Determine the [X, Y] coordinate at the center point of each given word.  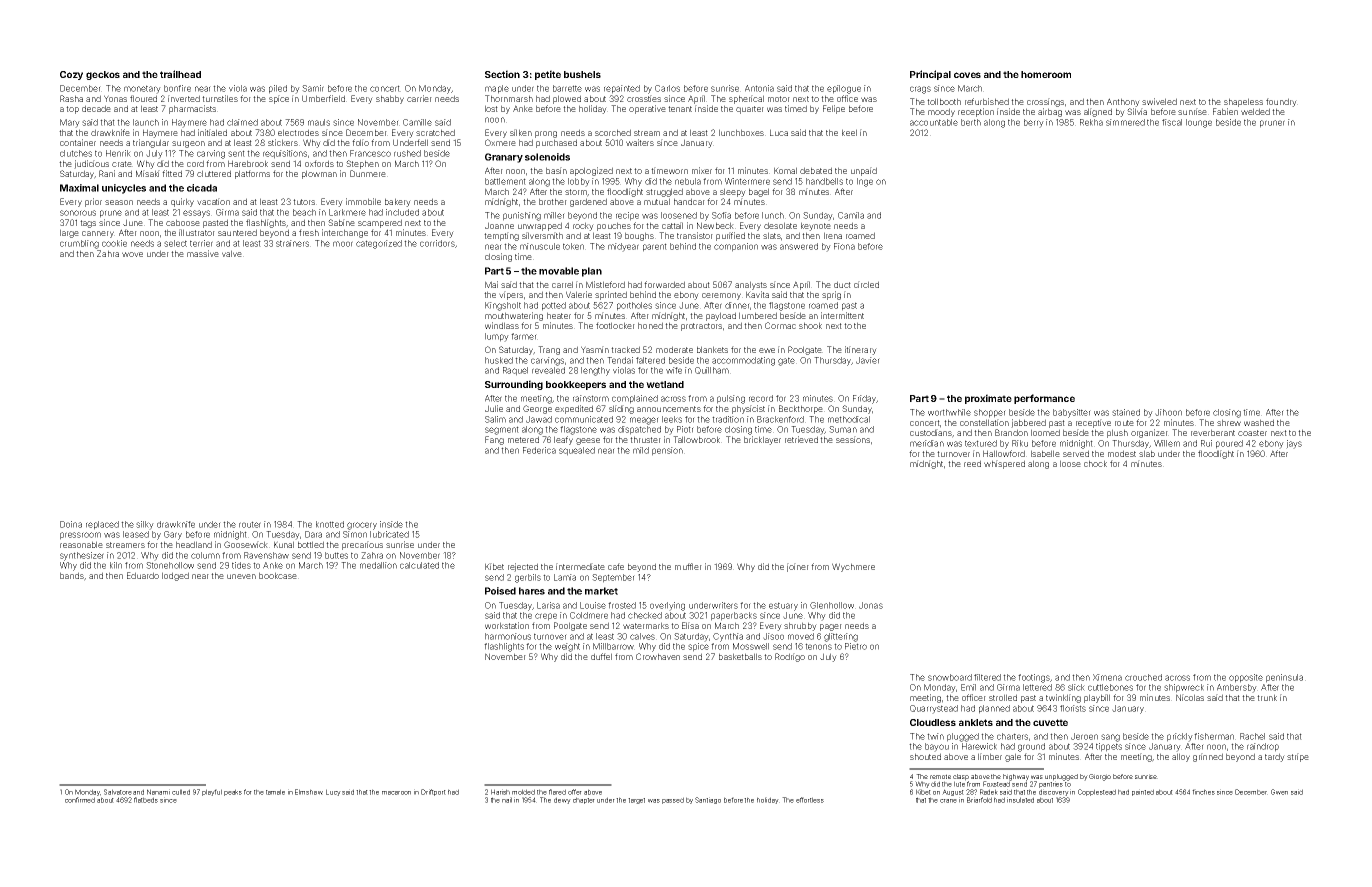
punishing [522, 216]
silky [145, 525]
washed [1259, 422]
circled [866, 284]
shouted [925, 756]
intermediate [580, 566]
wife [674, 370]
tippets [1109, 747]
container [78, 142]
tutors [304, 202]
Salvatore [118, 792]
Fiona [844, 246]
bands [72, 575]
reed [972, 463]
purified [730, 236]
